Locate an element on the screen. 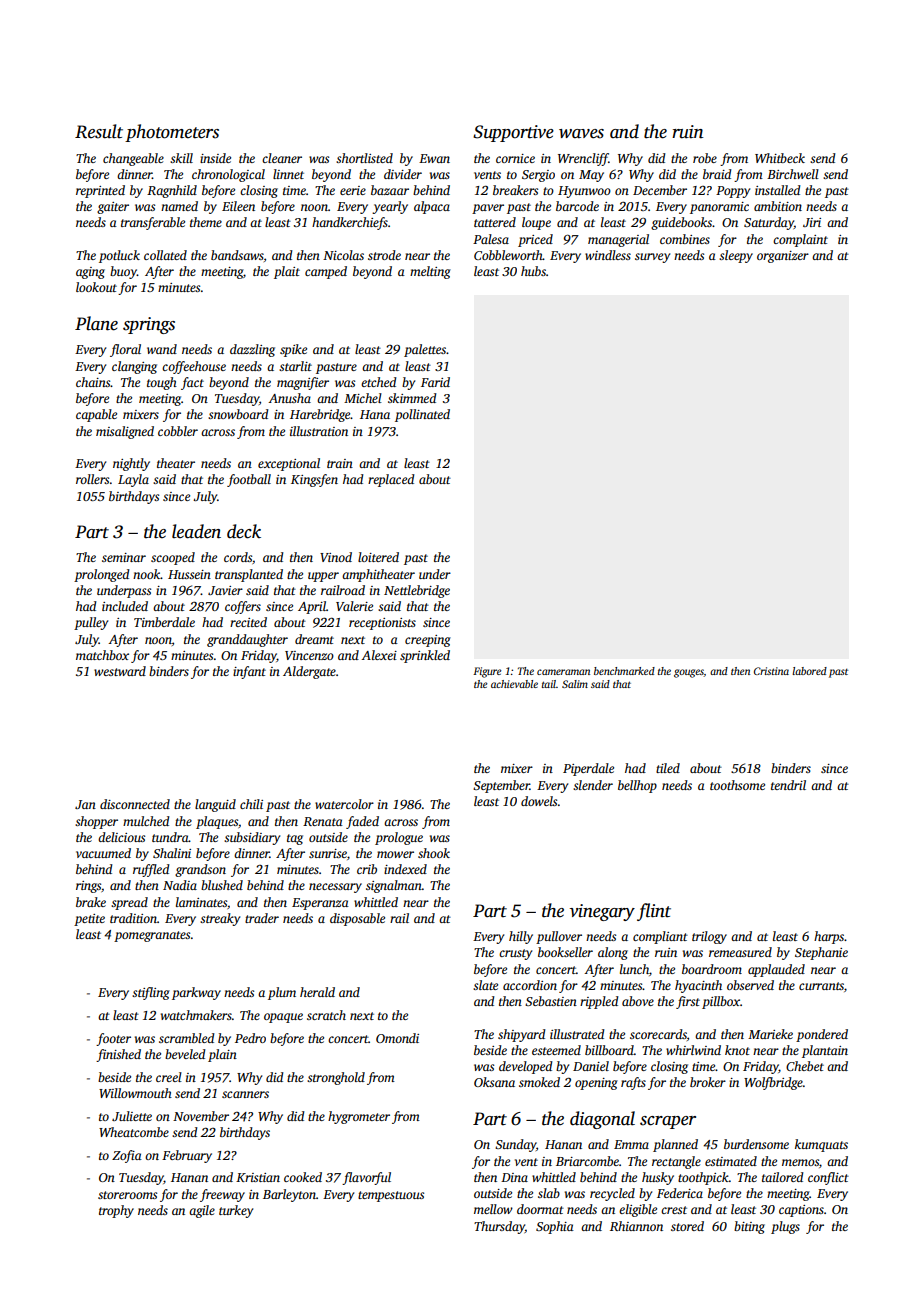 This screenshot has height=1308, width=924. shook is located at coordinates (434, 853).
